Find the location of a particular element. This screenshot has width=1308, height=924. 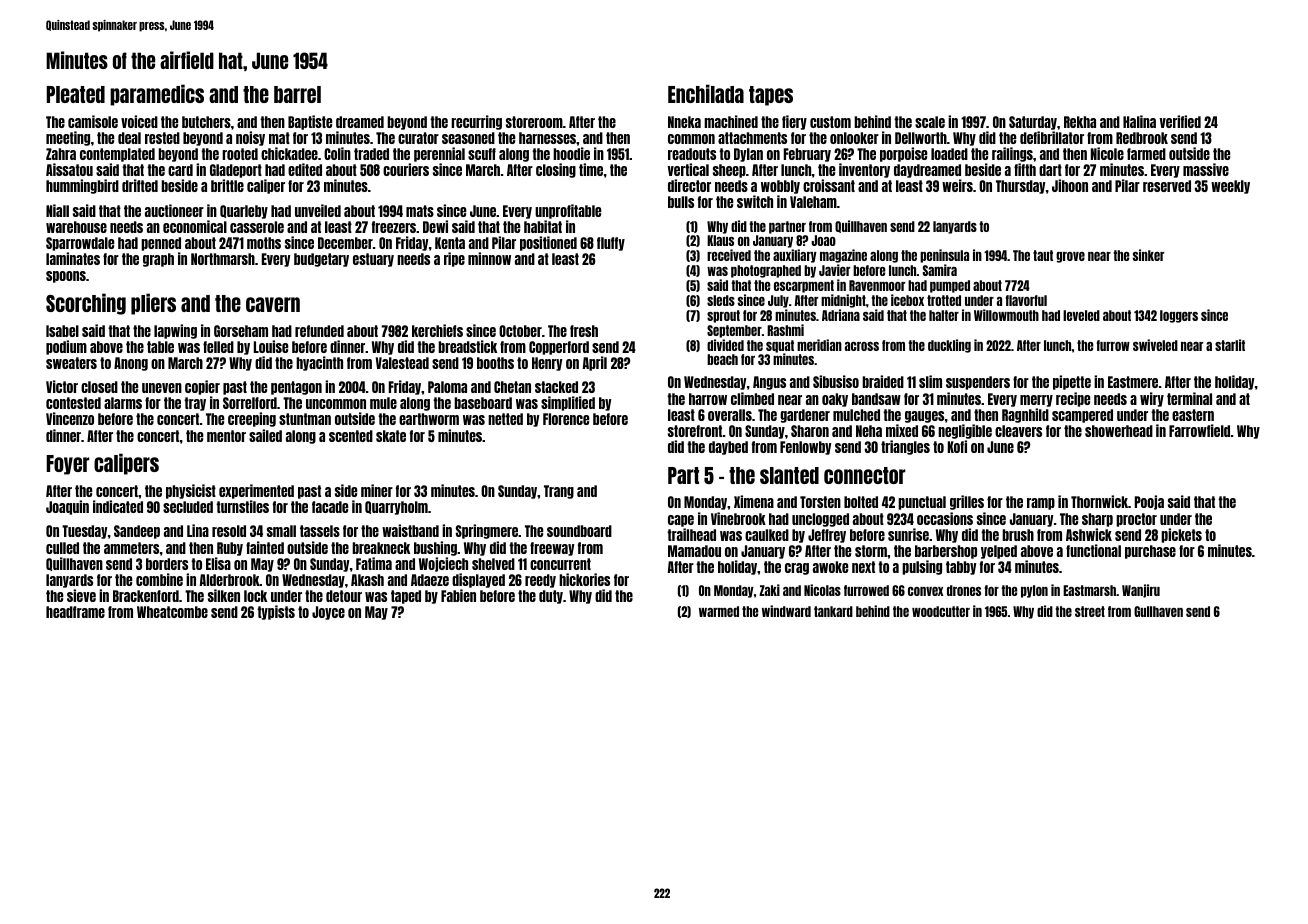

headframe is located at coordinates (75, 612).
